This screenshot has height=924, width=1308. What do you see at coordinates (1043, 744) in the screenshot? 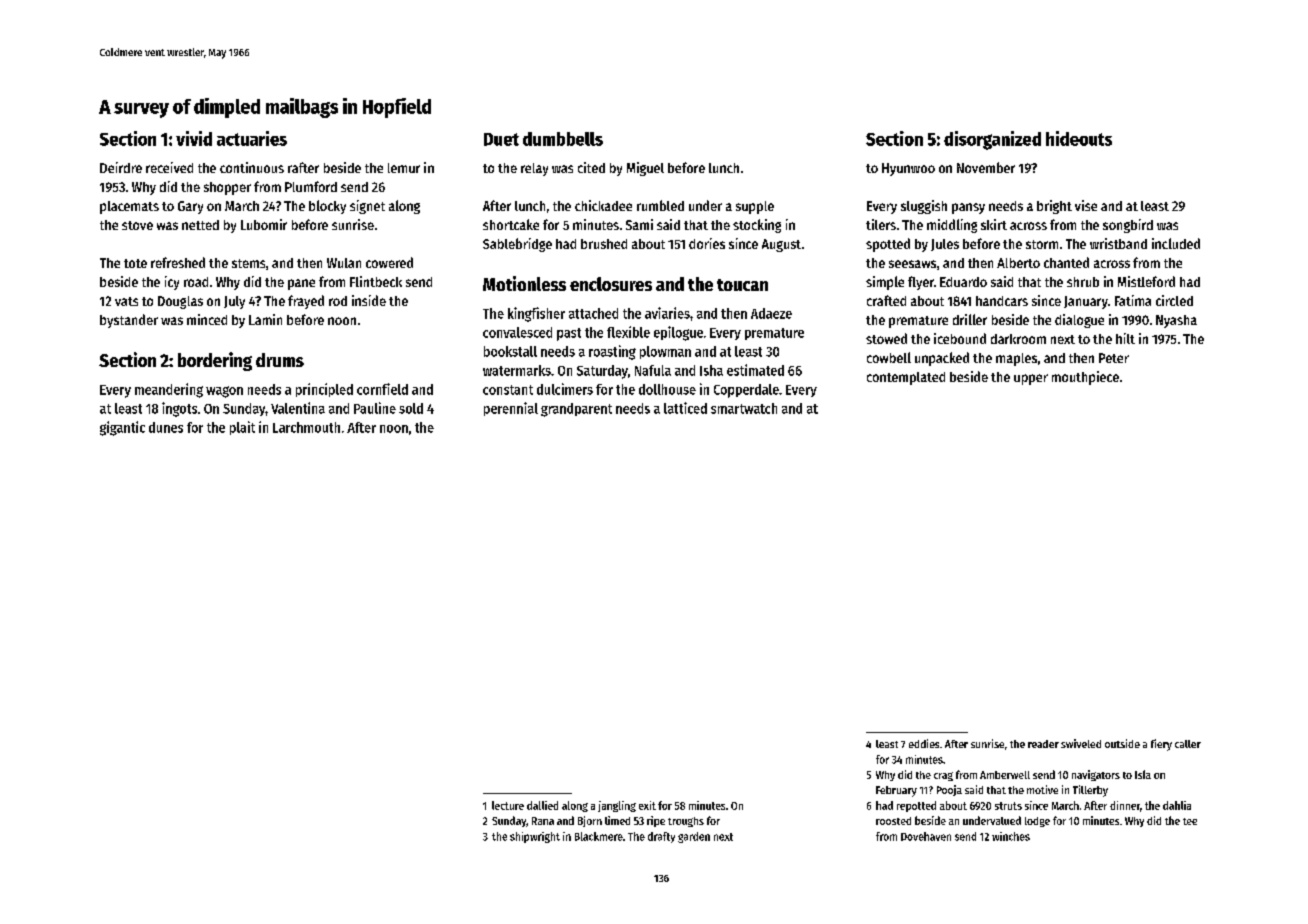
I see `reader` at bounding box center [1043, 744].
